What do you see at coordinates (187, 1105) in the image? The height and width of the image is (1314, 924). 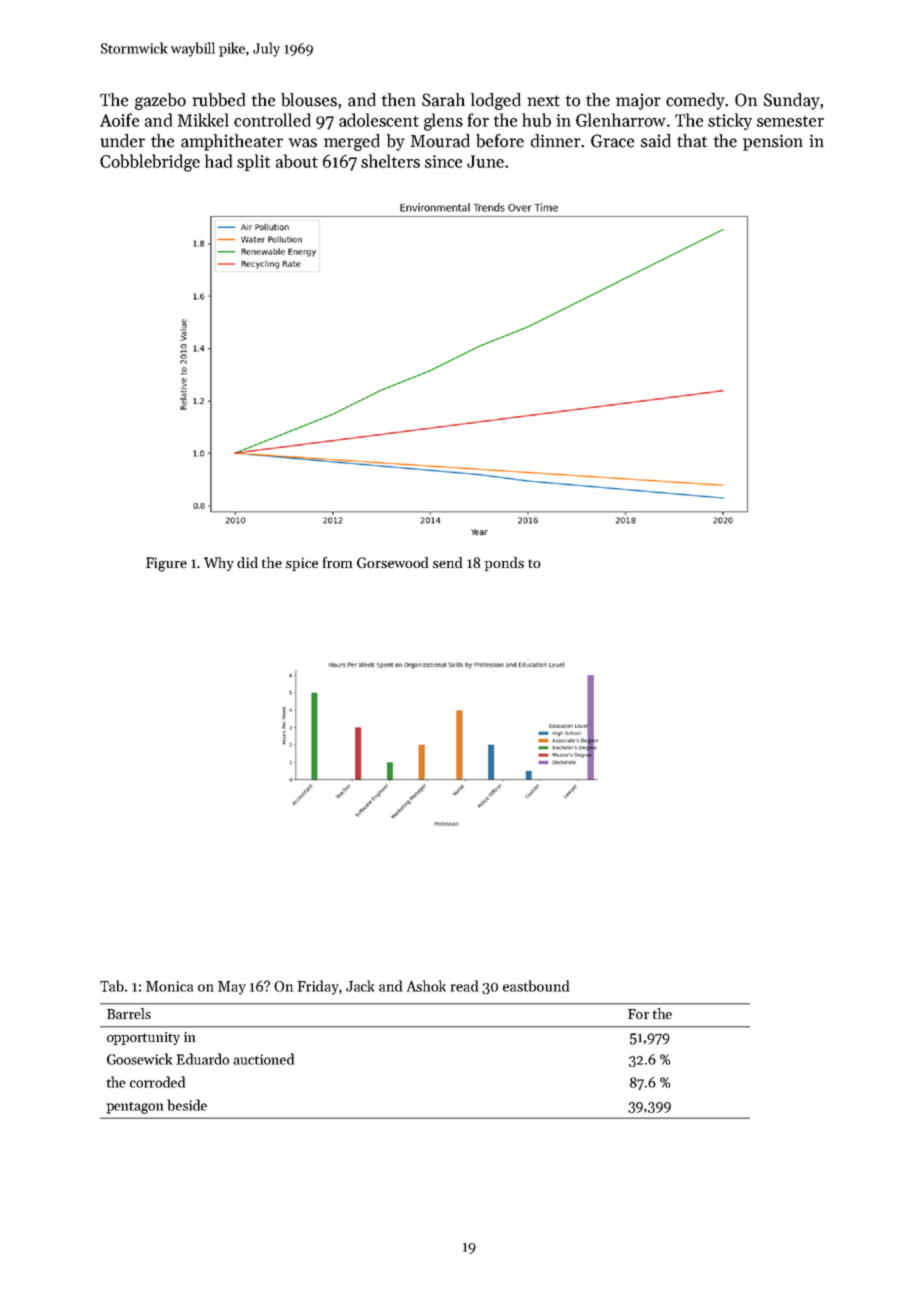 I see `beside` at bounding box center [187, 1105].
